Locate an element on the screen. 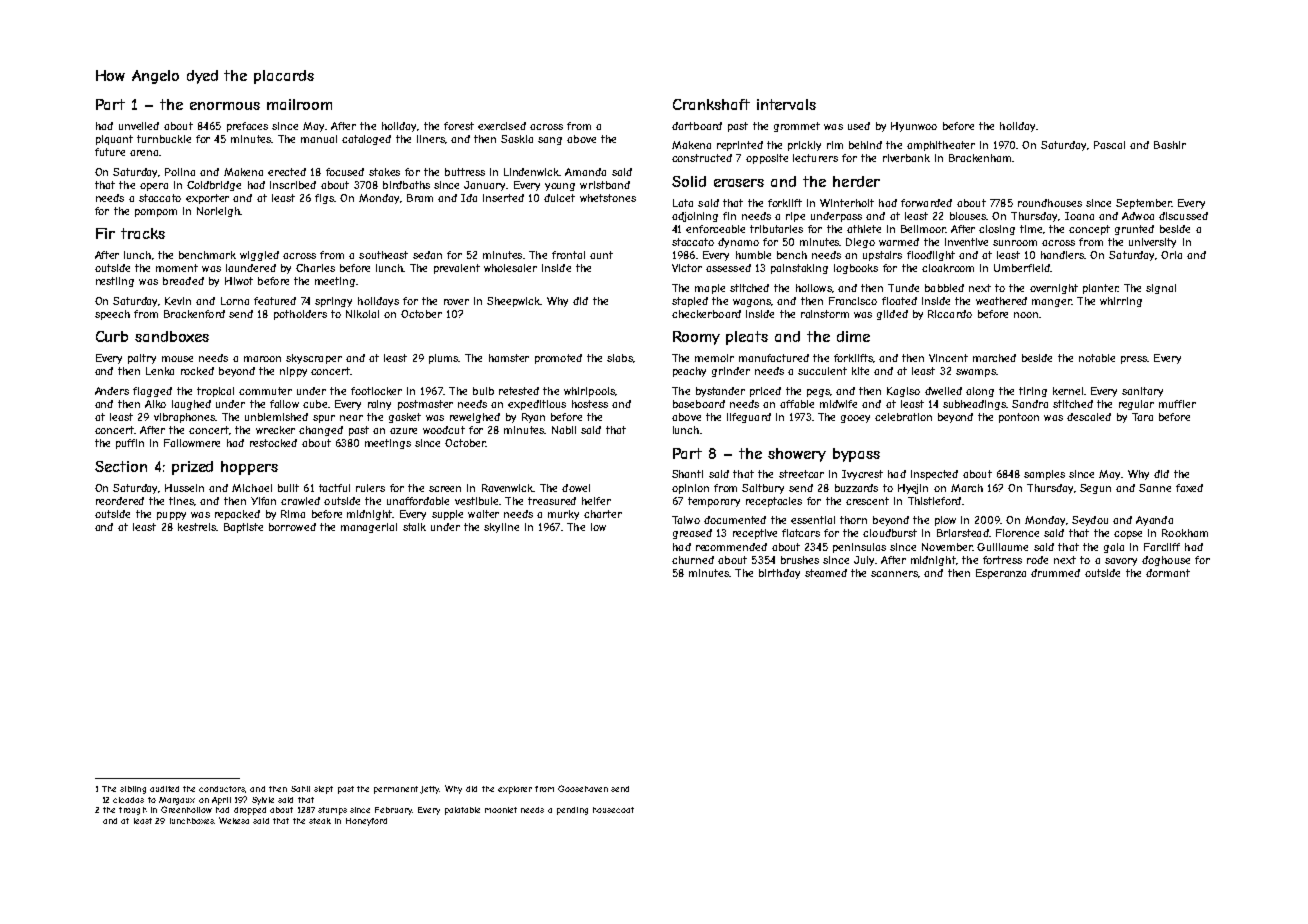 The height and width of the screenshot is (924, 1308). Fir is located at coordinates (105, 233).
